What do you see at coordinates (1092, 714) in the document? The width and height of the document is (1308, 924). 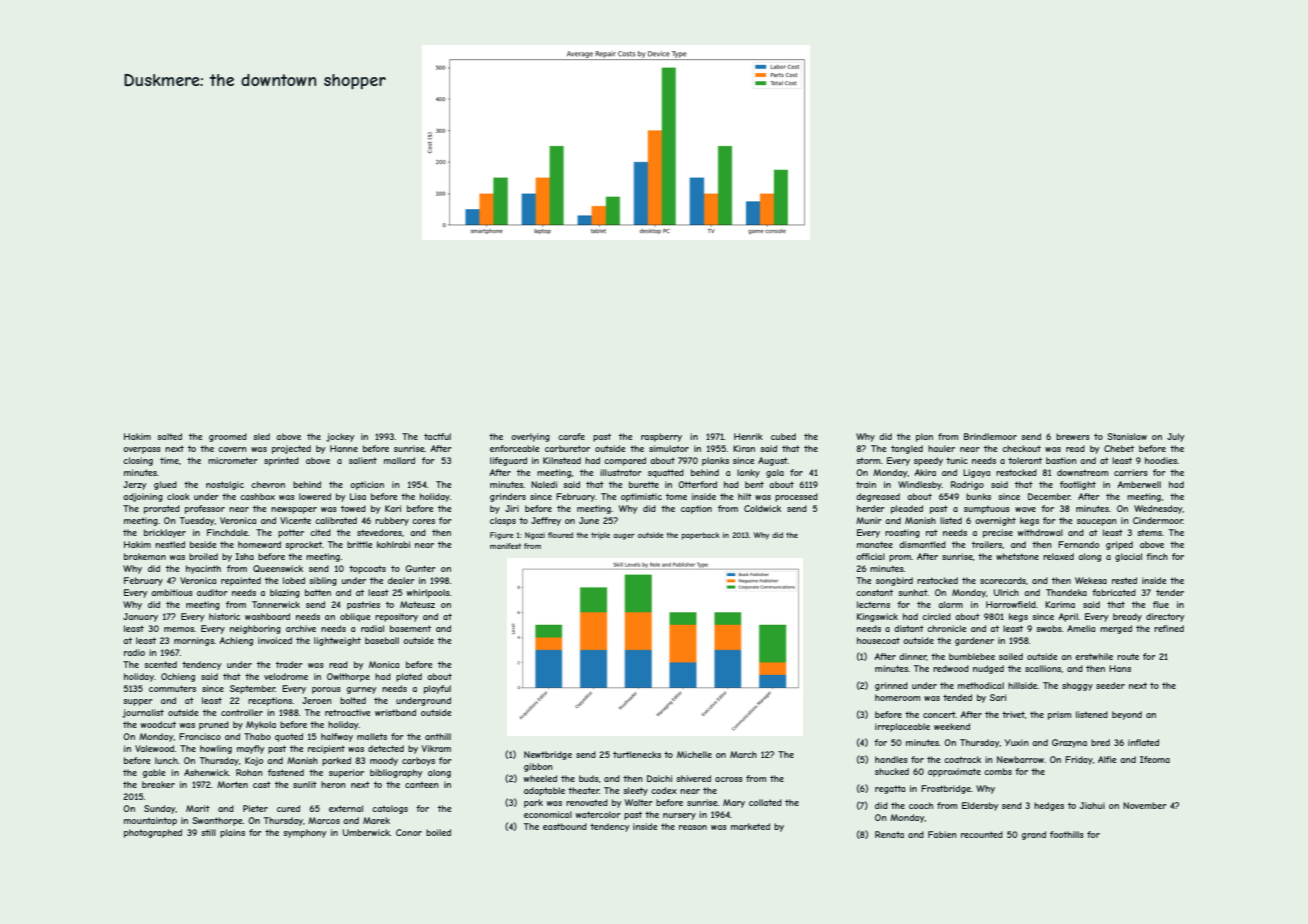 I see `listened` at bounding box center [1092, 714].
